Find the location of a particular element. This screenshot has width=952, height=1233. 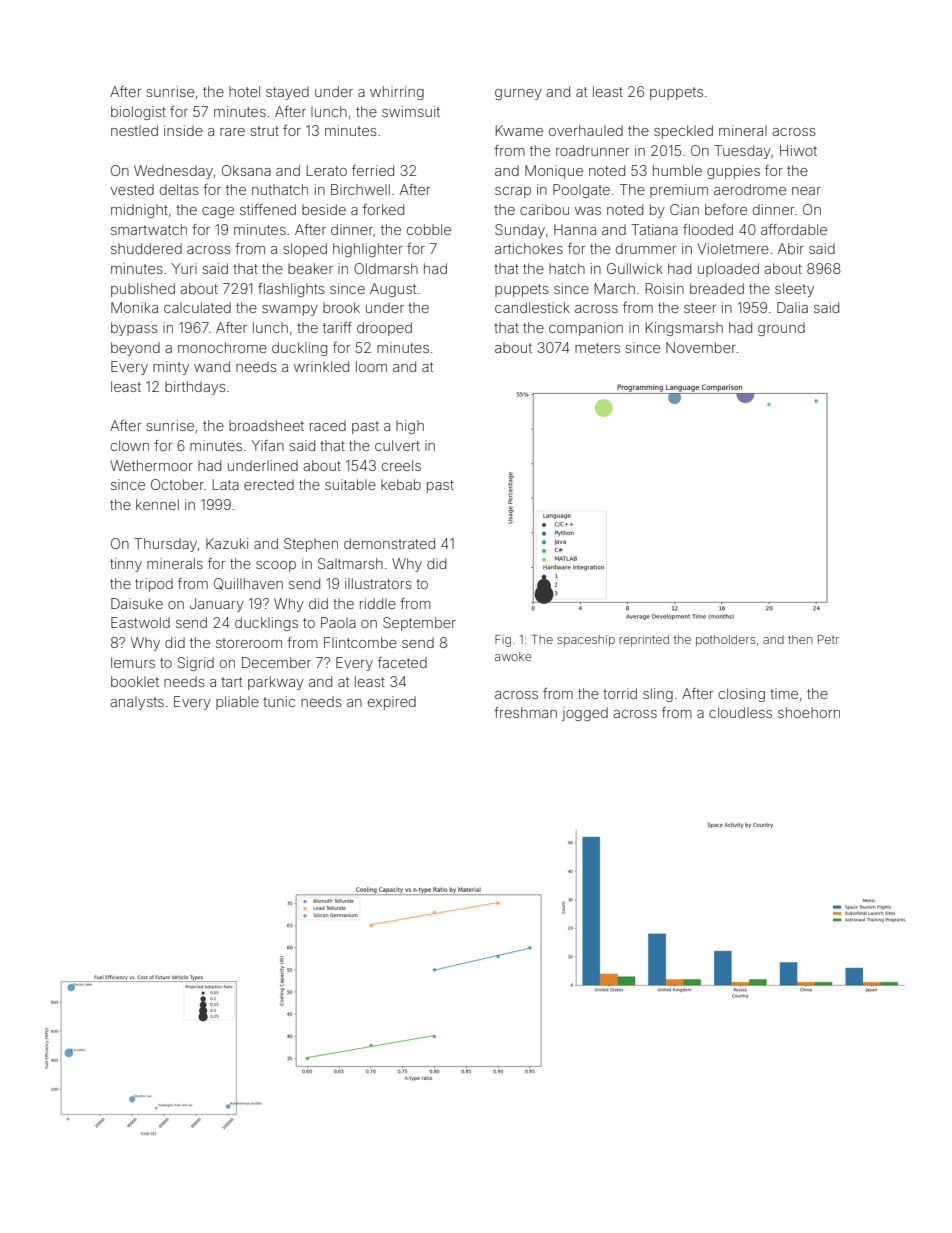

ground is located at coordinates (781, 329).
